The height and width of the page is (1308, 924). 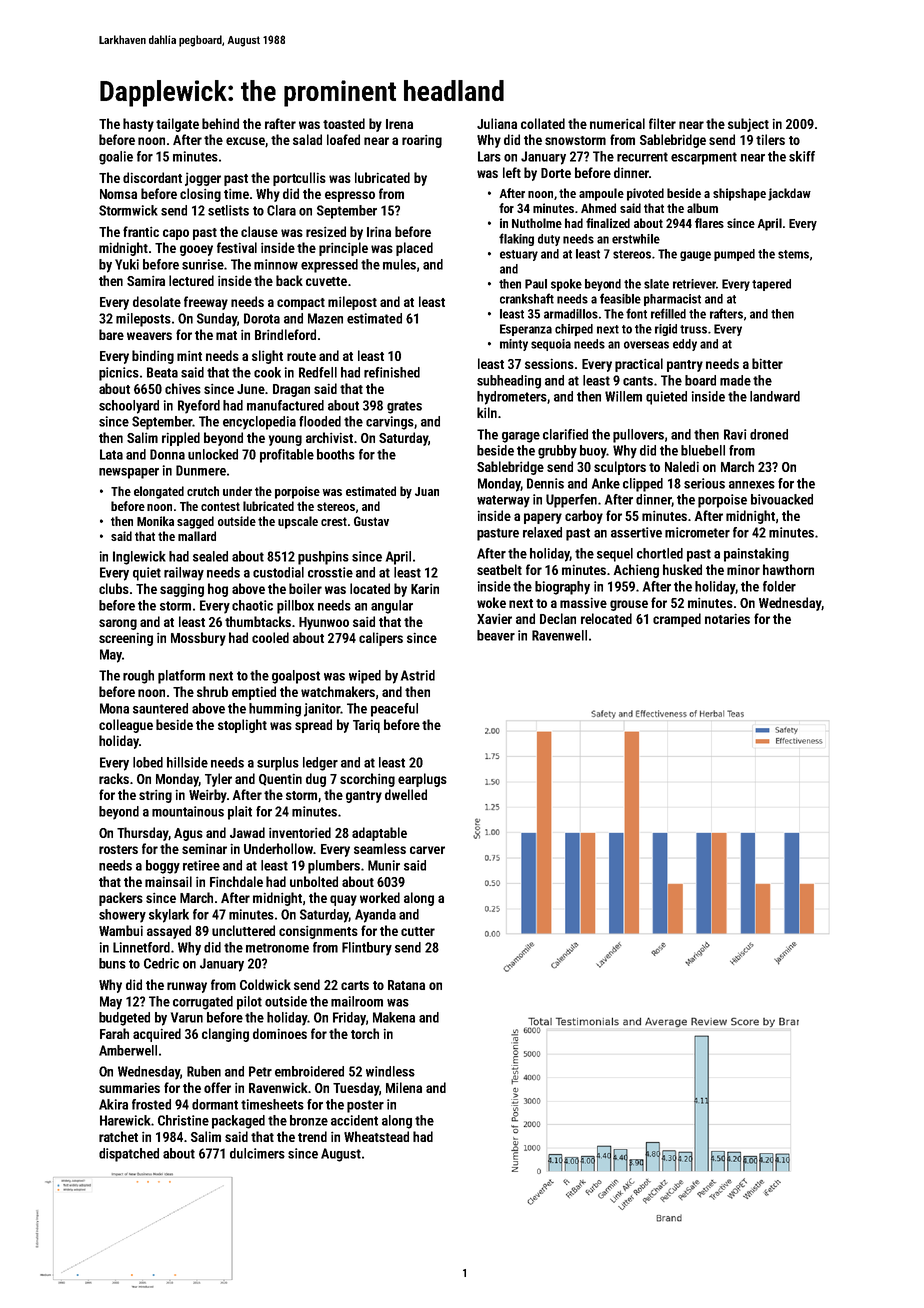 What do you see at coordinates (127, 264) in the page?
I see `Yuki` at bounding box center [127, 264].
